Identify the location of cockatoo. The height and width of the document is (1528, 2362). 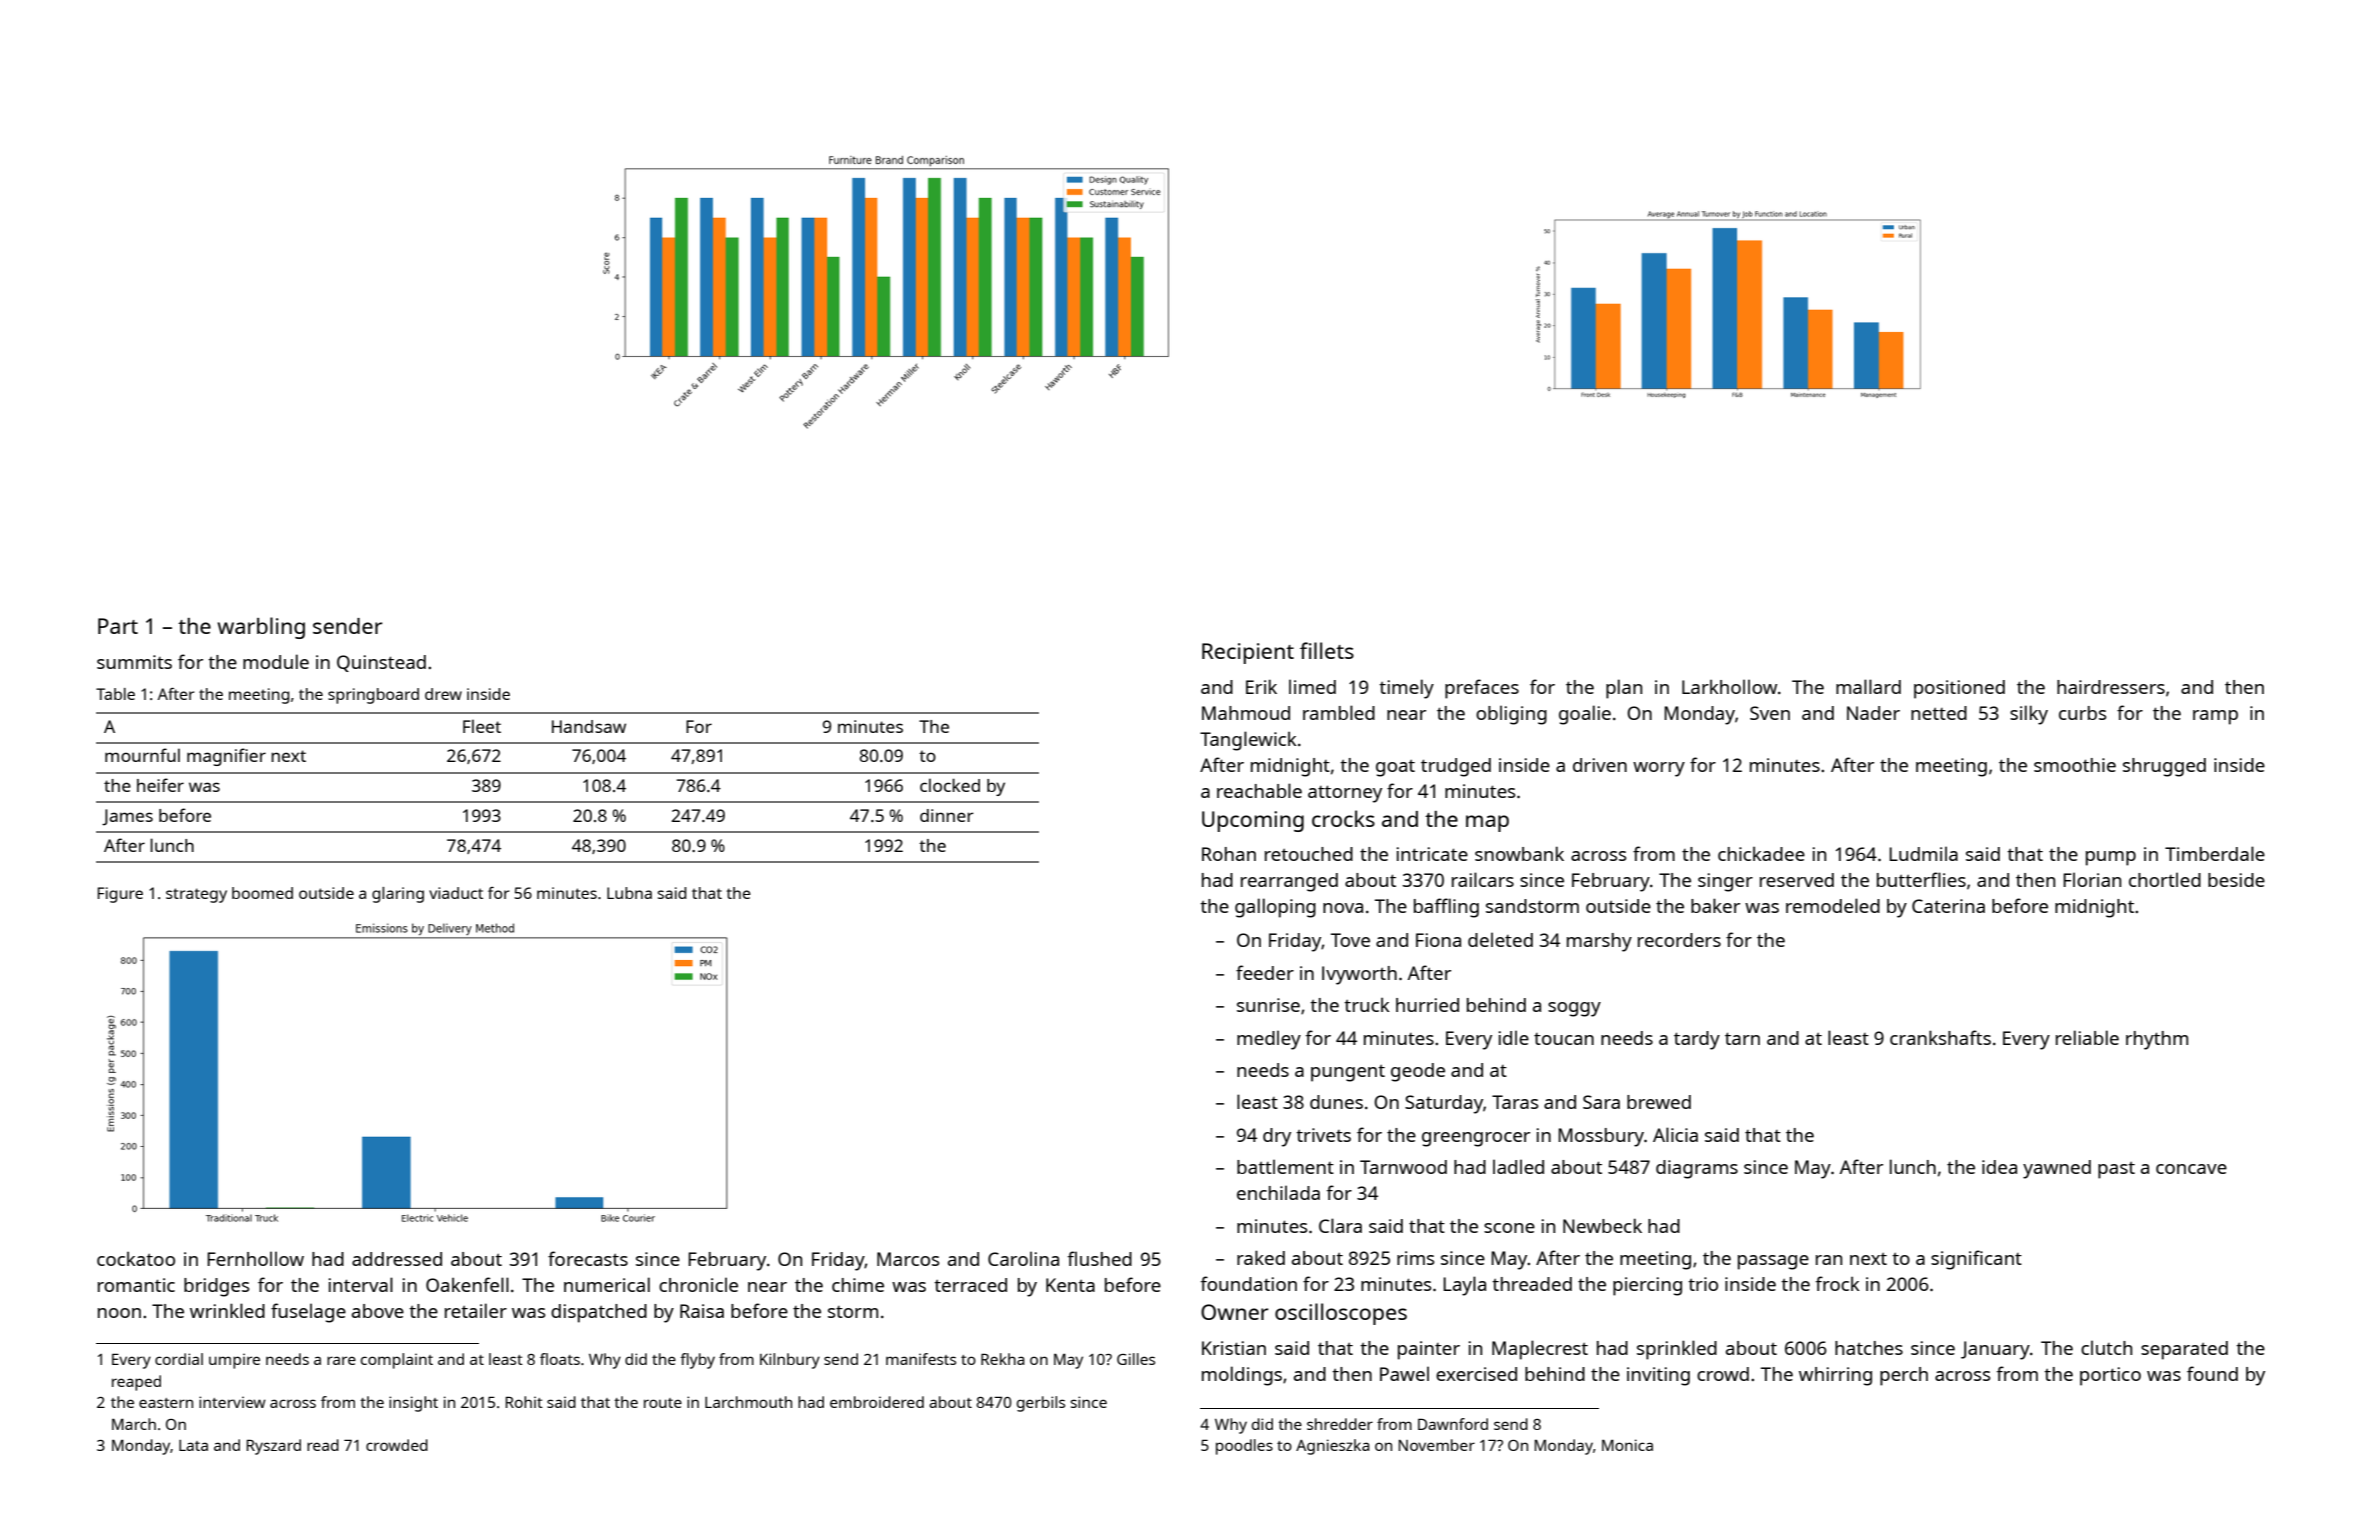
(136, 1259).
